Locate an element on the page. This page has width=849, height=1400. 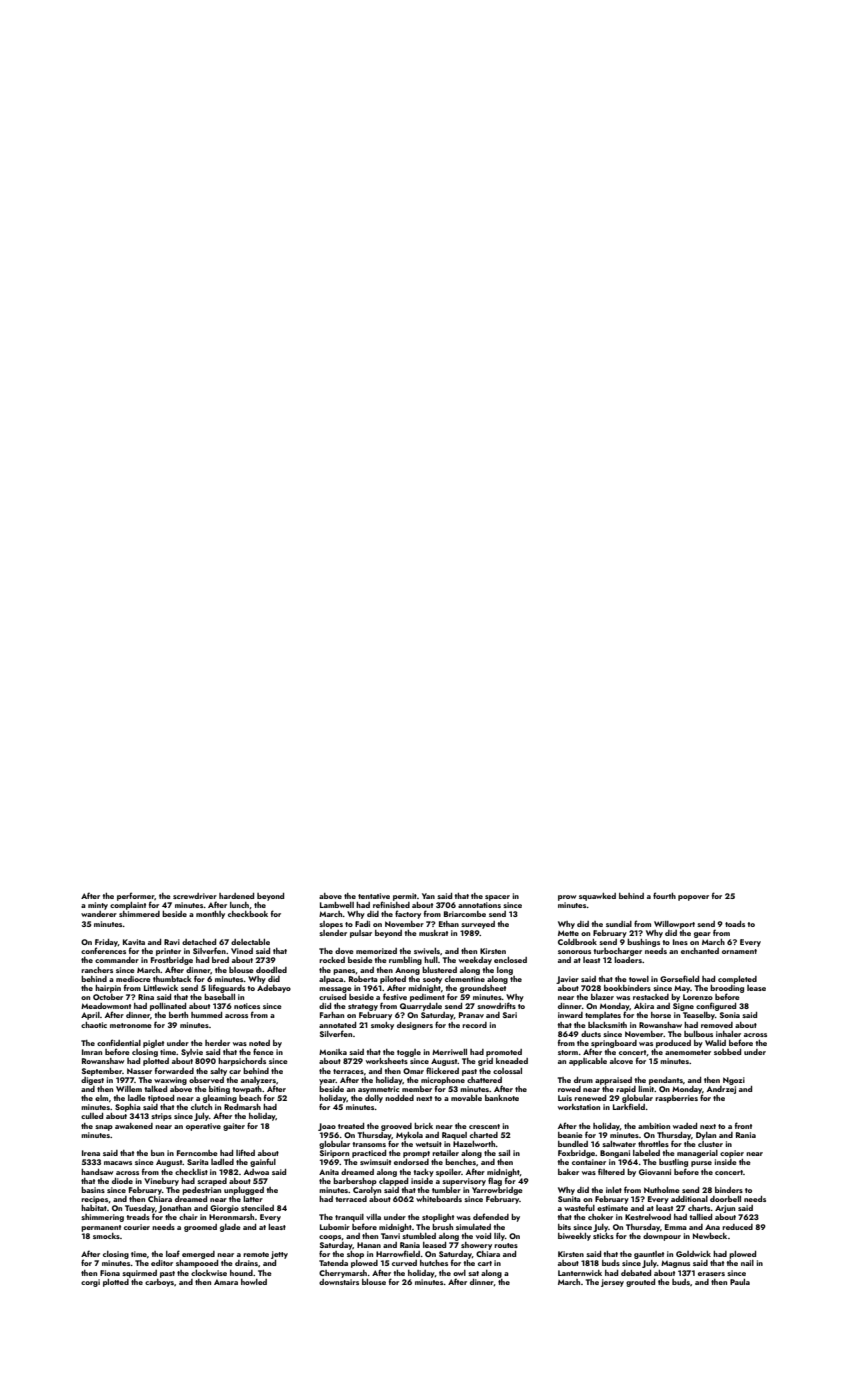
treated is located at coordinates (351, 1126).
